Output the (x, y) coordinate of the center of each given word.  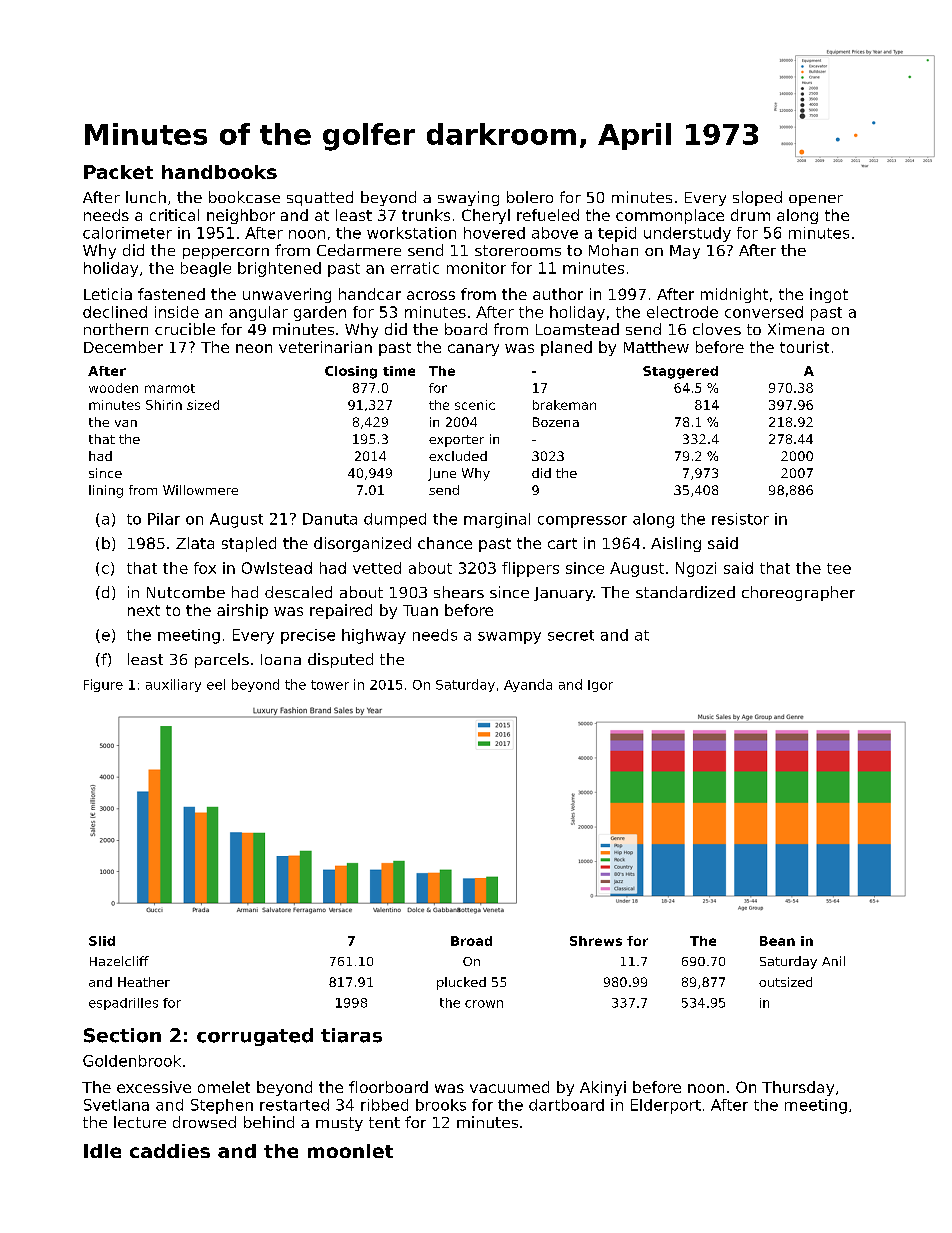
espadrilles (123, 1004)
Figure (103, 685)
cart (562, 543)
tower (330, 685)
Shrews (596, 941)
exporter (456, 441)
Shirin (164, 405)
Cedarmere (359, 250)
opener (816, 200)
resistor (740, 519)
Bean (777, 941)
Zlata (195, 543)
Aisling (676, 544)
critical (174, 215)
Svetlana (116, 1105)
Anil (833, 961)
